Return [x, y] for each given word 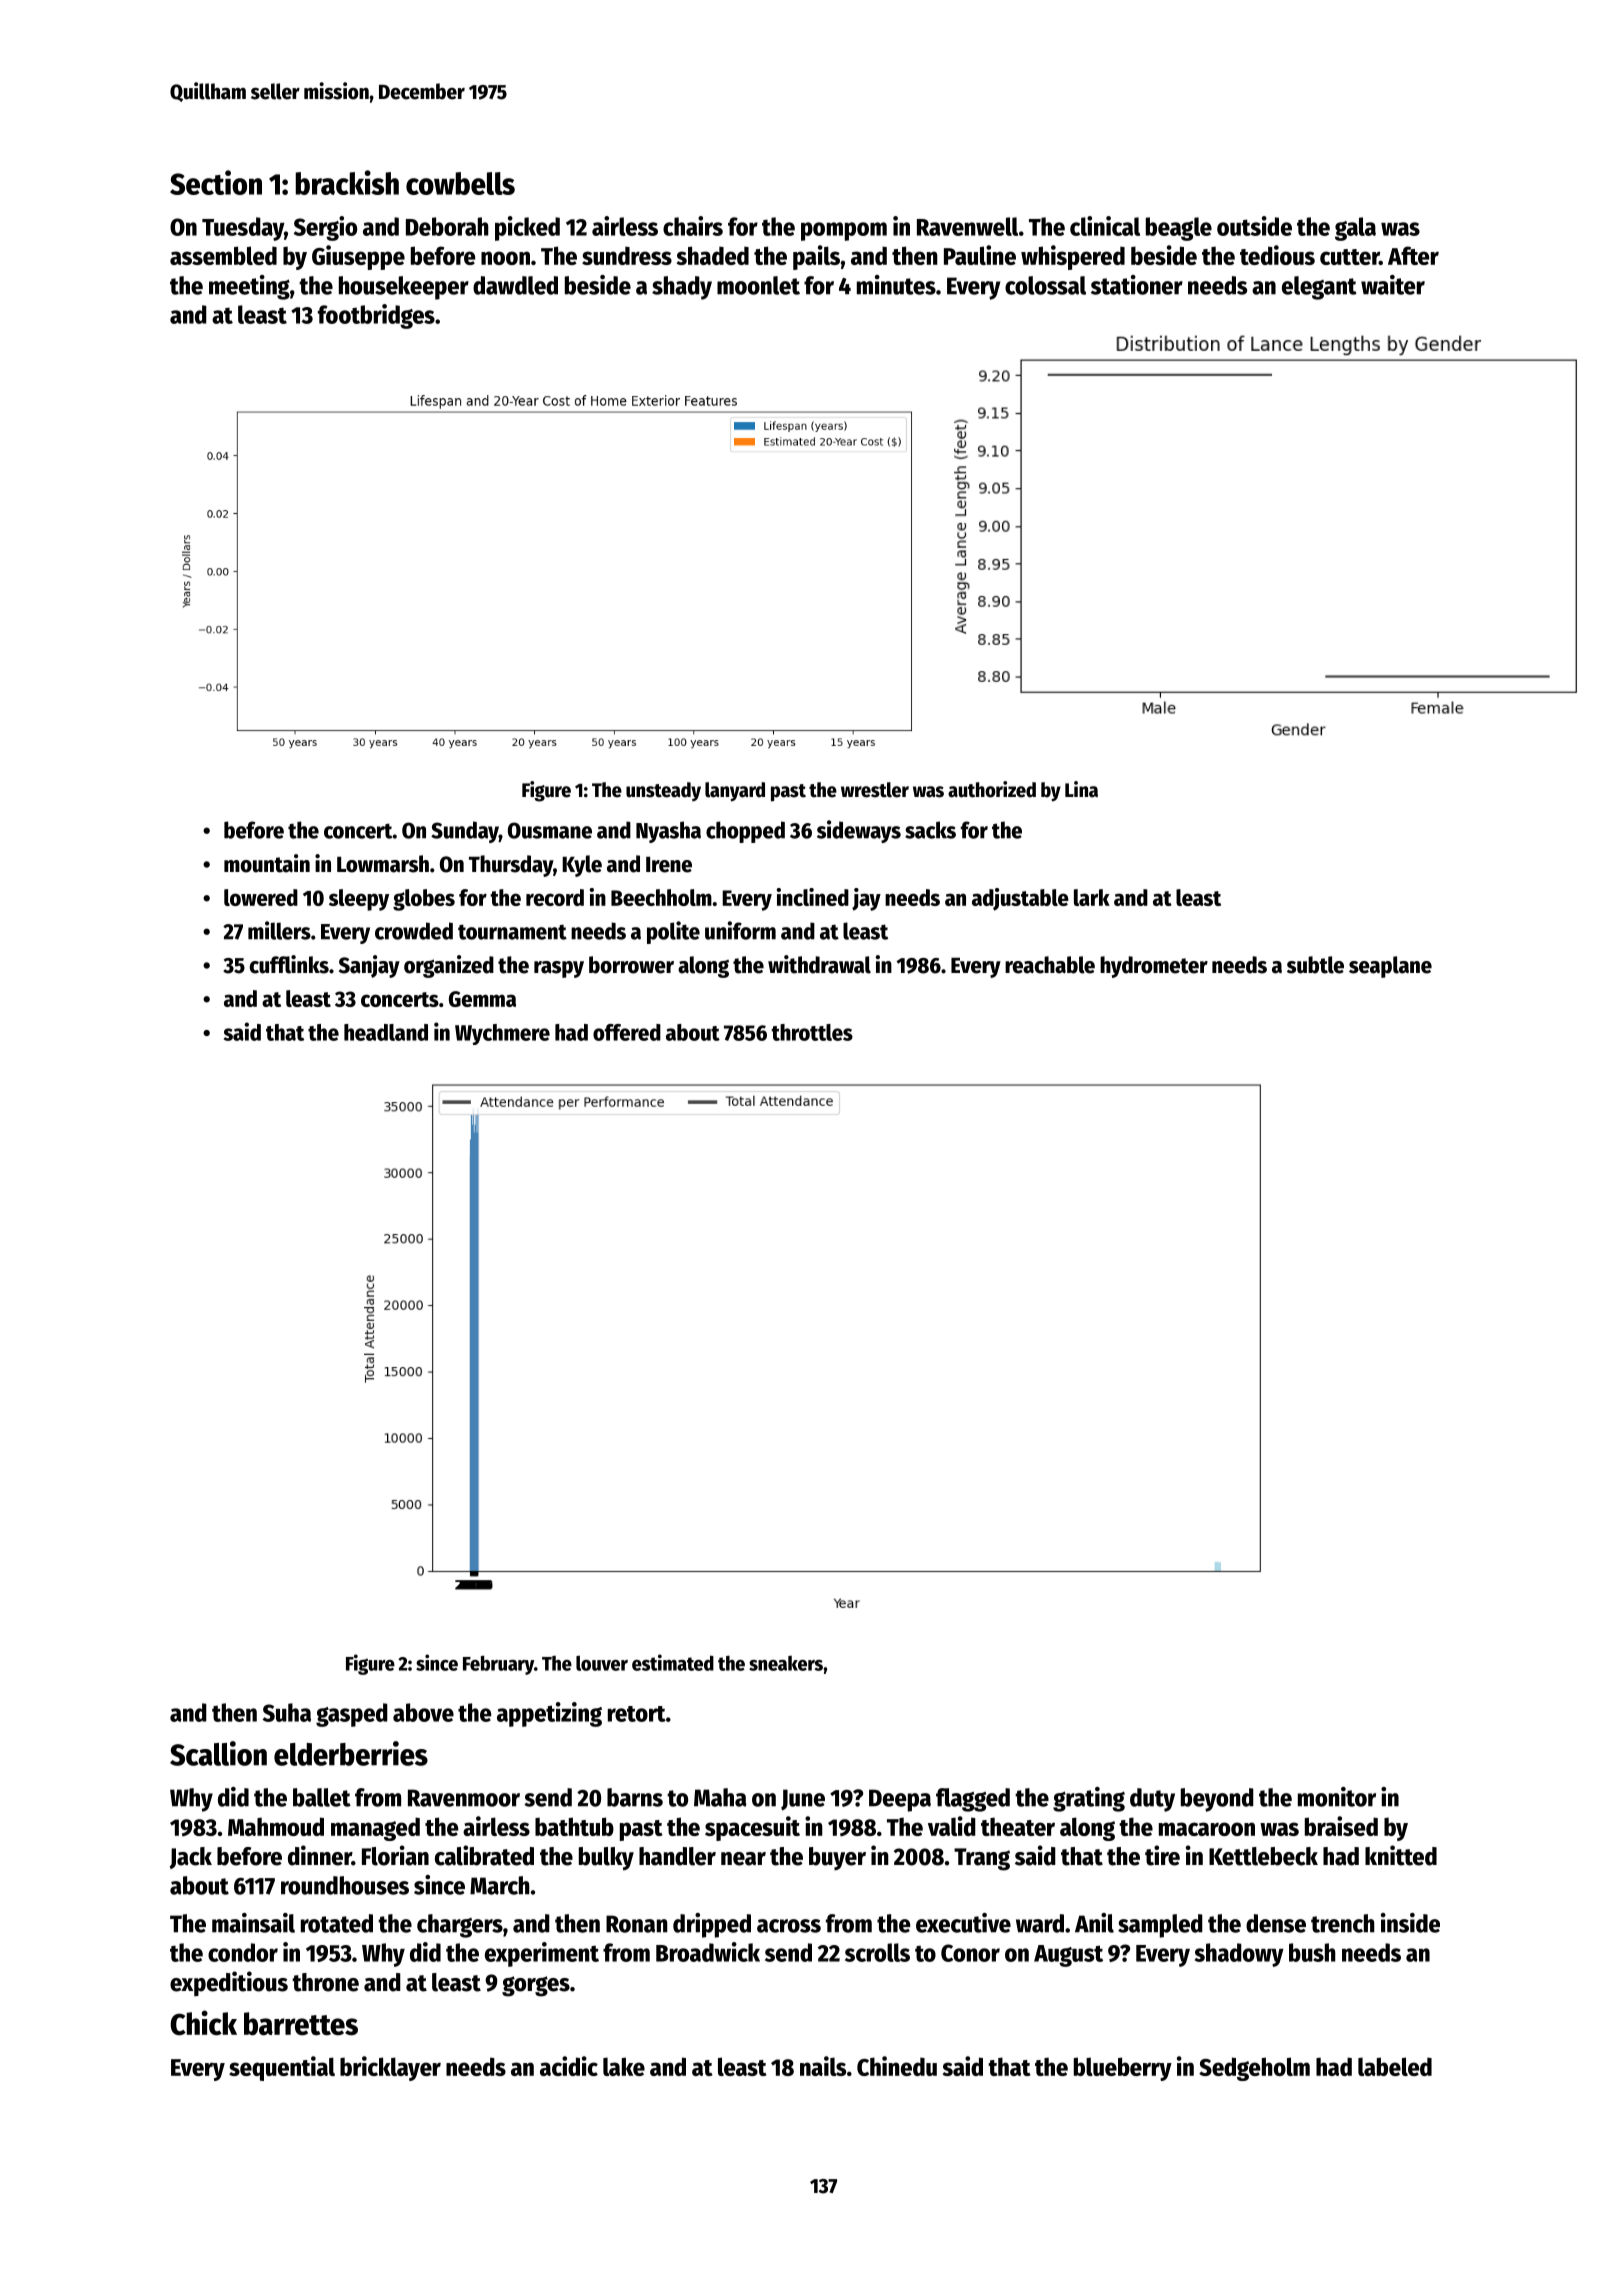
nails [823, 2066]
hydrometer [1154, 967]
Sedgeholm [1254, 2069]
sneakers [786, 1663]
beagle [1179, 229]
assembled [223, 255]
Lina [1081, 789]
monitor [1337, 1797]
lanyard [735, 792]
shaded [712, 255]
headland [386, 1032]
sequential [282, 2068]
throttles [812, 1032]
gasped [352, 1715]
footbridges [376, 316]
